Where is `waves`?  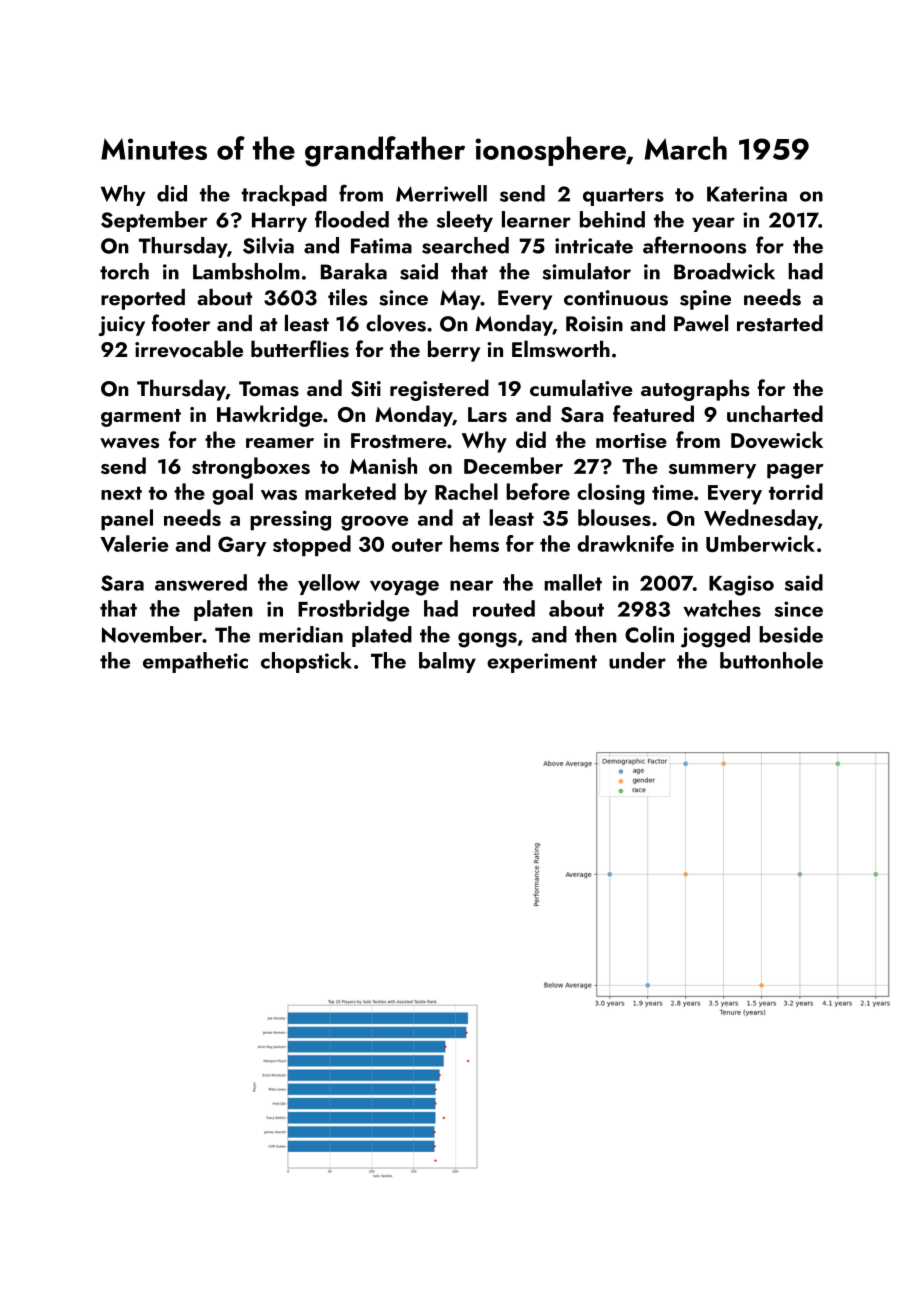 waves is located at coordinates (129, 443).
